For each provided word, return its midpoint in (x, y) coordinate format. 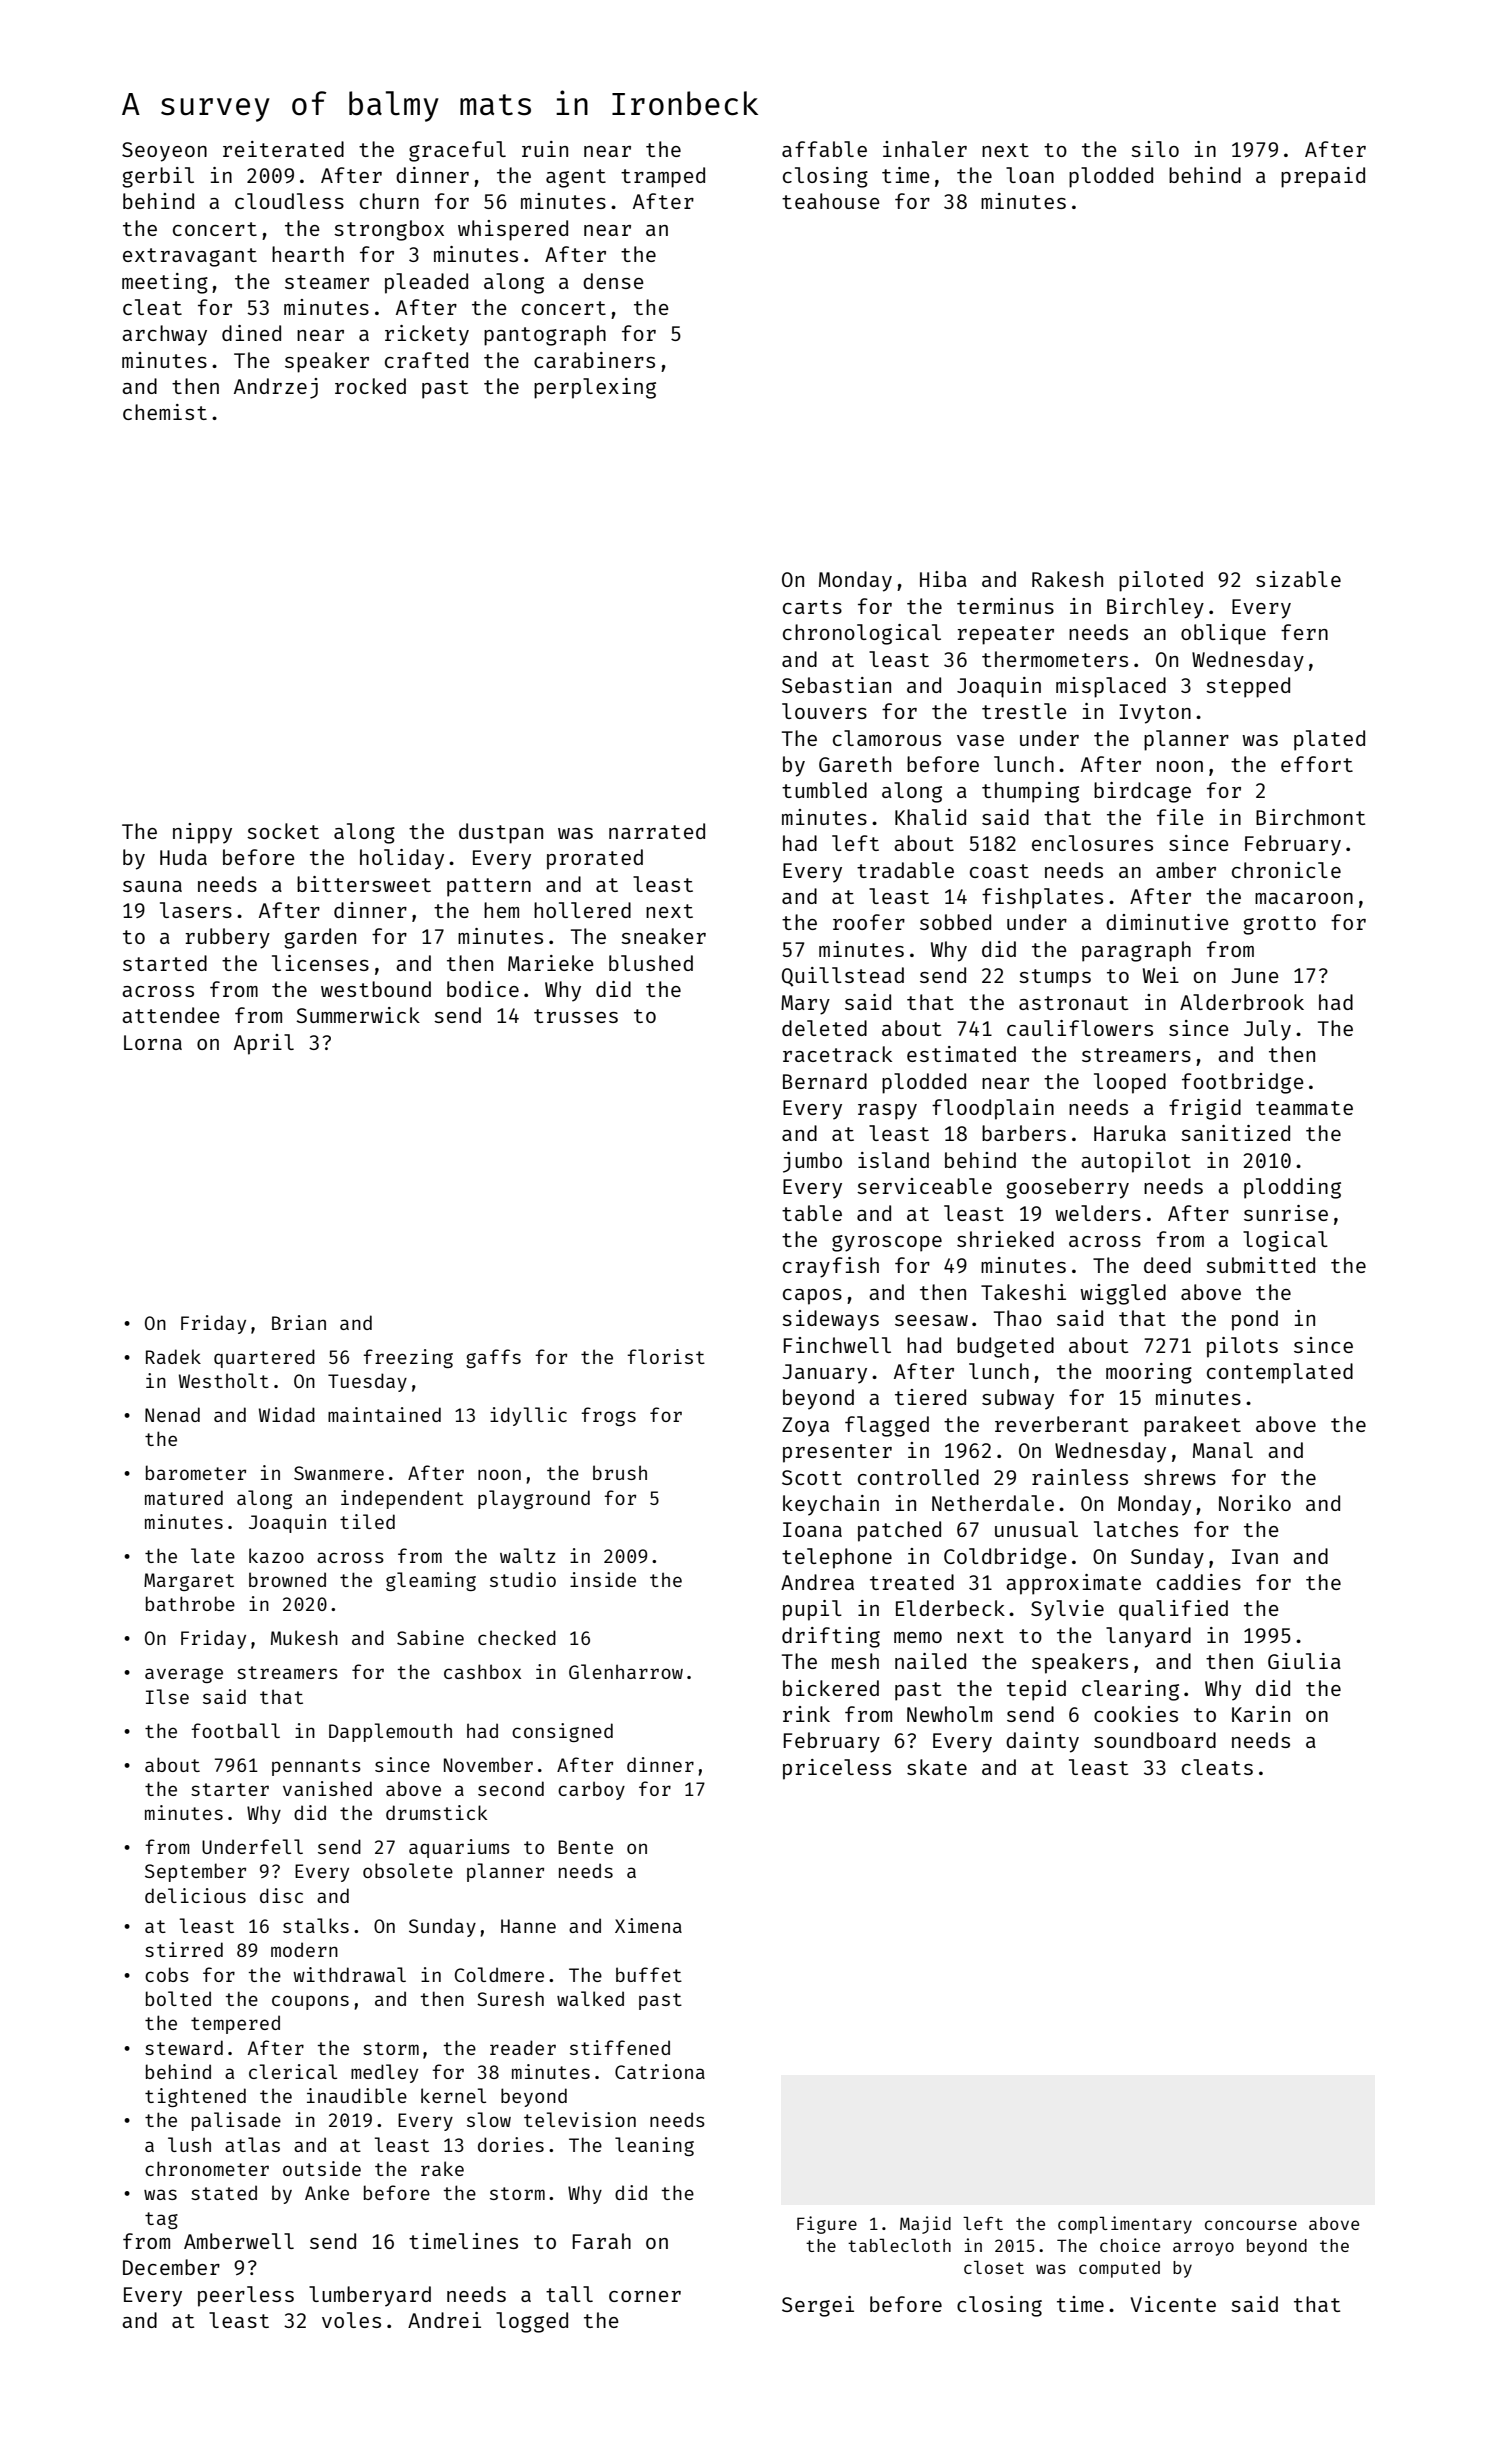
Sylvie (1067, 1610)
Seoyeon (164, 152)
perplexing (595, 388)
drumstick (436, 1812)
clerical (293, 2071)
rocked (370, 386)
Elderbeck (950, 1608)
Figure (827, 2225)
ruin (545, 149)
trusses (576, 1016)
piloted (1161, 581)
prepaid (1323, 177)
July (1267, 1030)
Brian (299, 1322)
